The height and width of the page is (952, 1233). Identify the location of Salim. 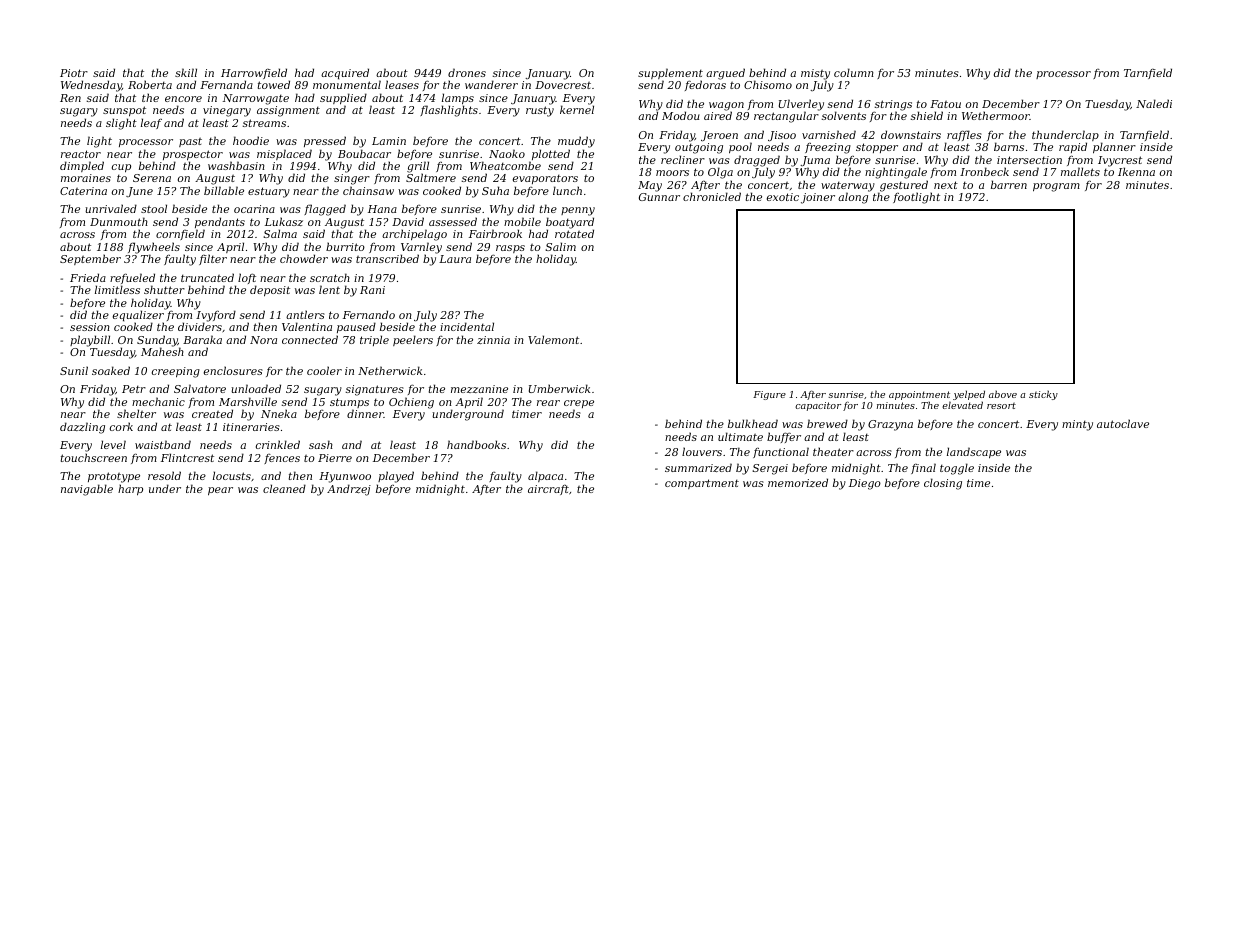
(560, 246).
